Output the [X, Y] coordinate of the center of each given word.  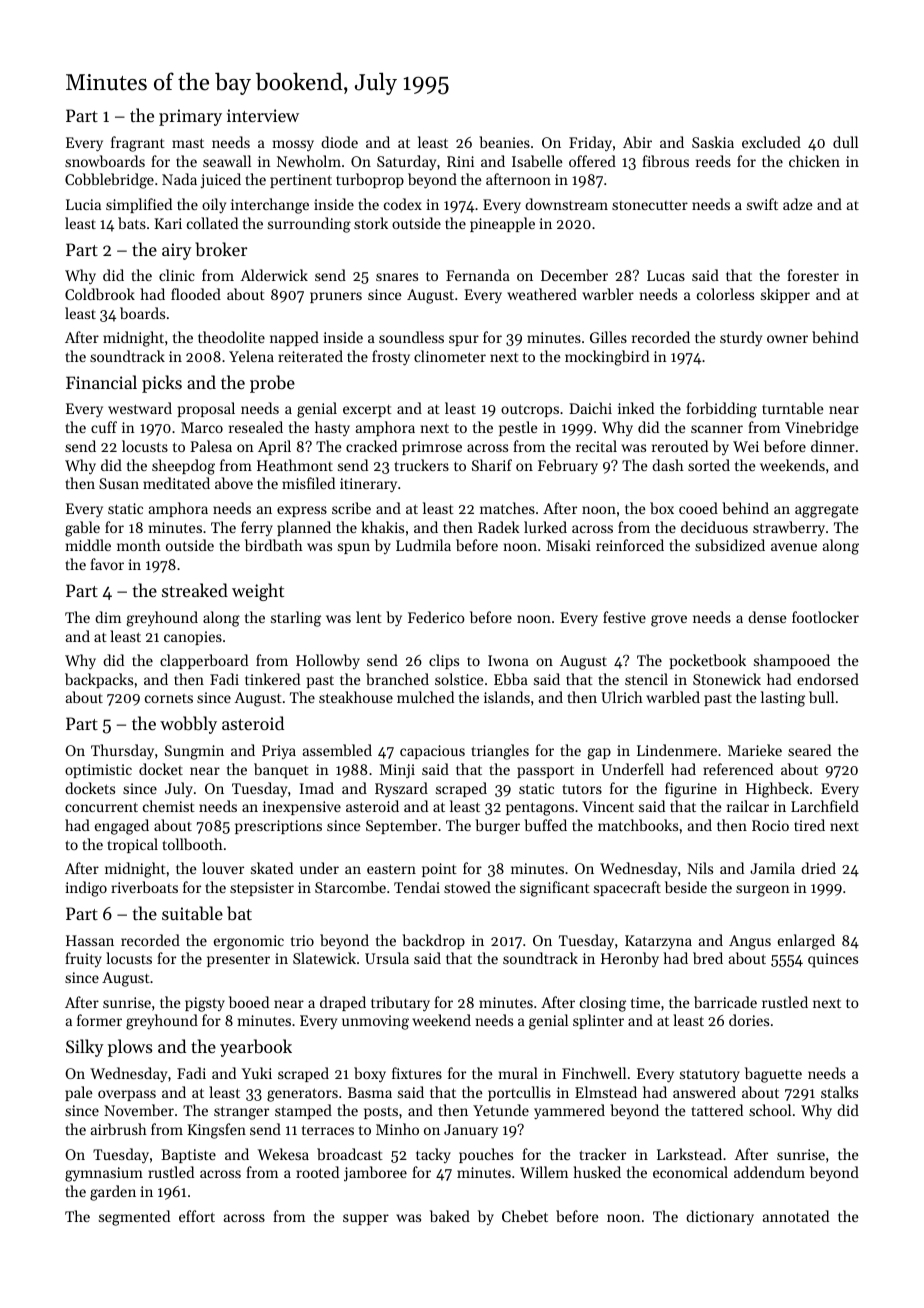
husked [597, 1172]
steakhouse [356, 697]
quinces [833, 960]
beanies [504, 142]
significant [555, 889]
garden [113, 1193]
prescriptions [278, 827]
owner [787, 339]
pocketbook [708, 661]
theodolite [231, 337]
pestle [518, 428]
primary [190, 117]
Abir [637, 142]
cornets [169, 698]
